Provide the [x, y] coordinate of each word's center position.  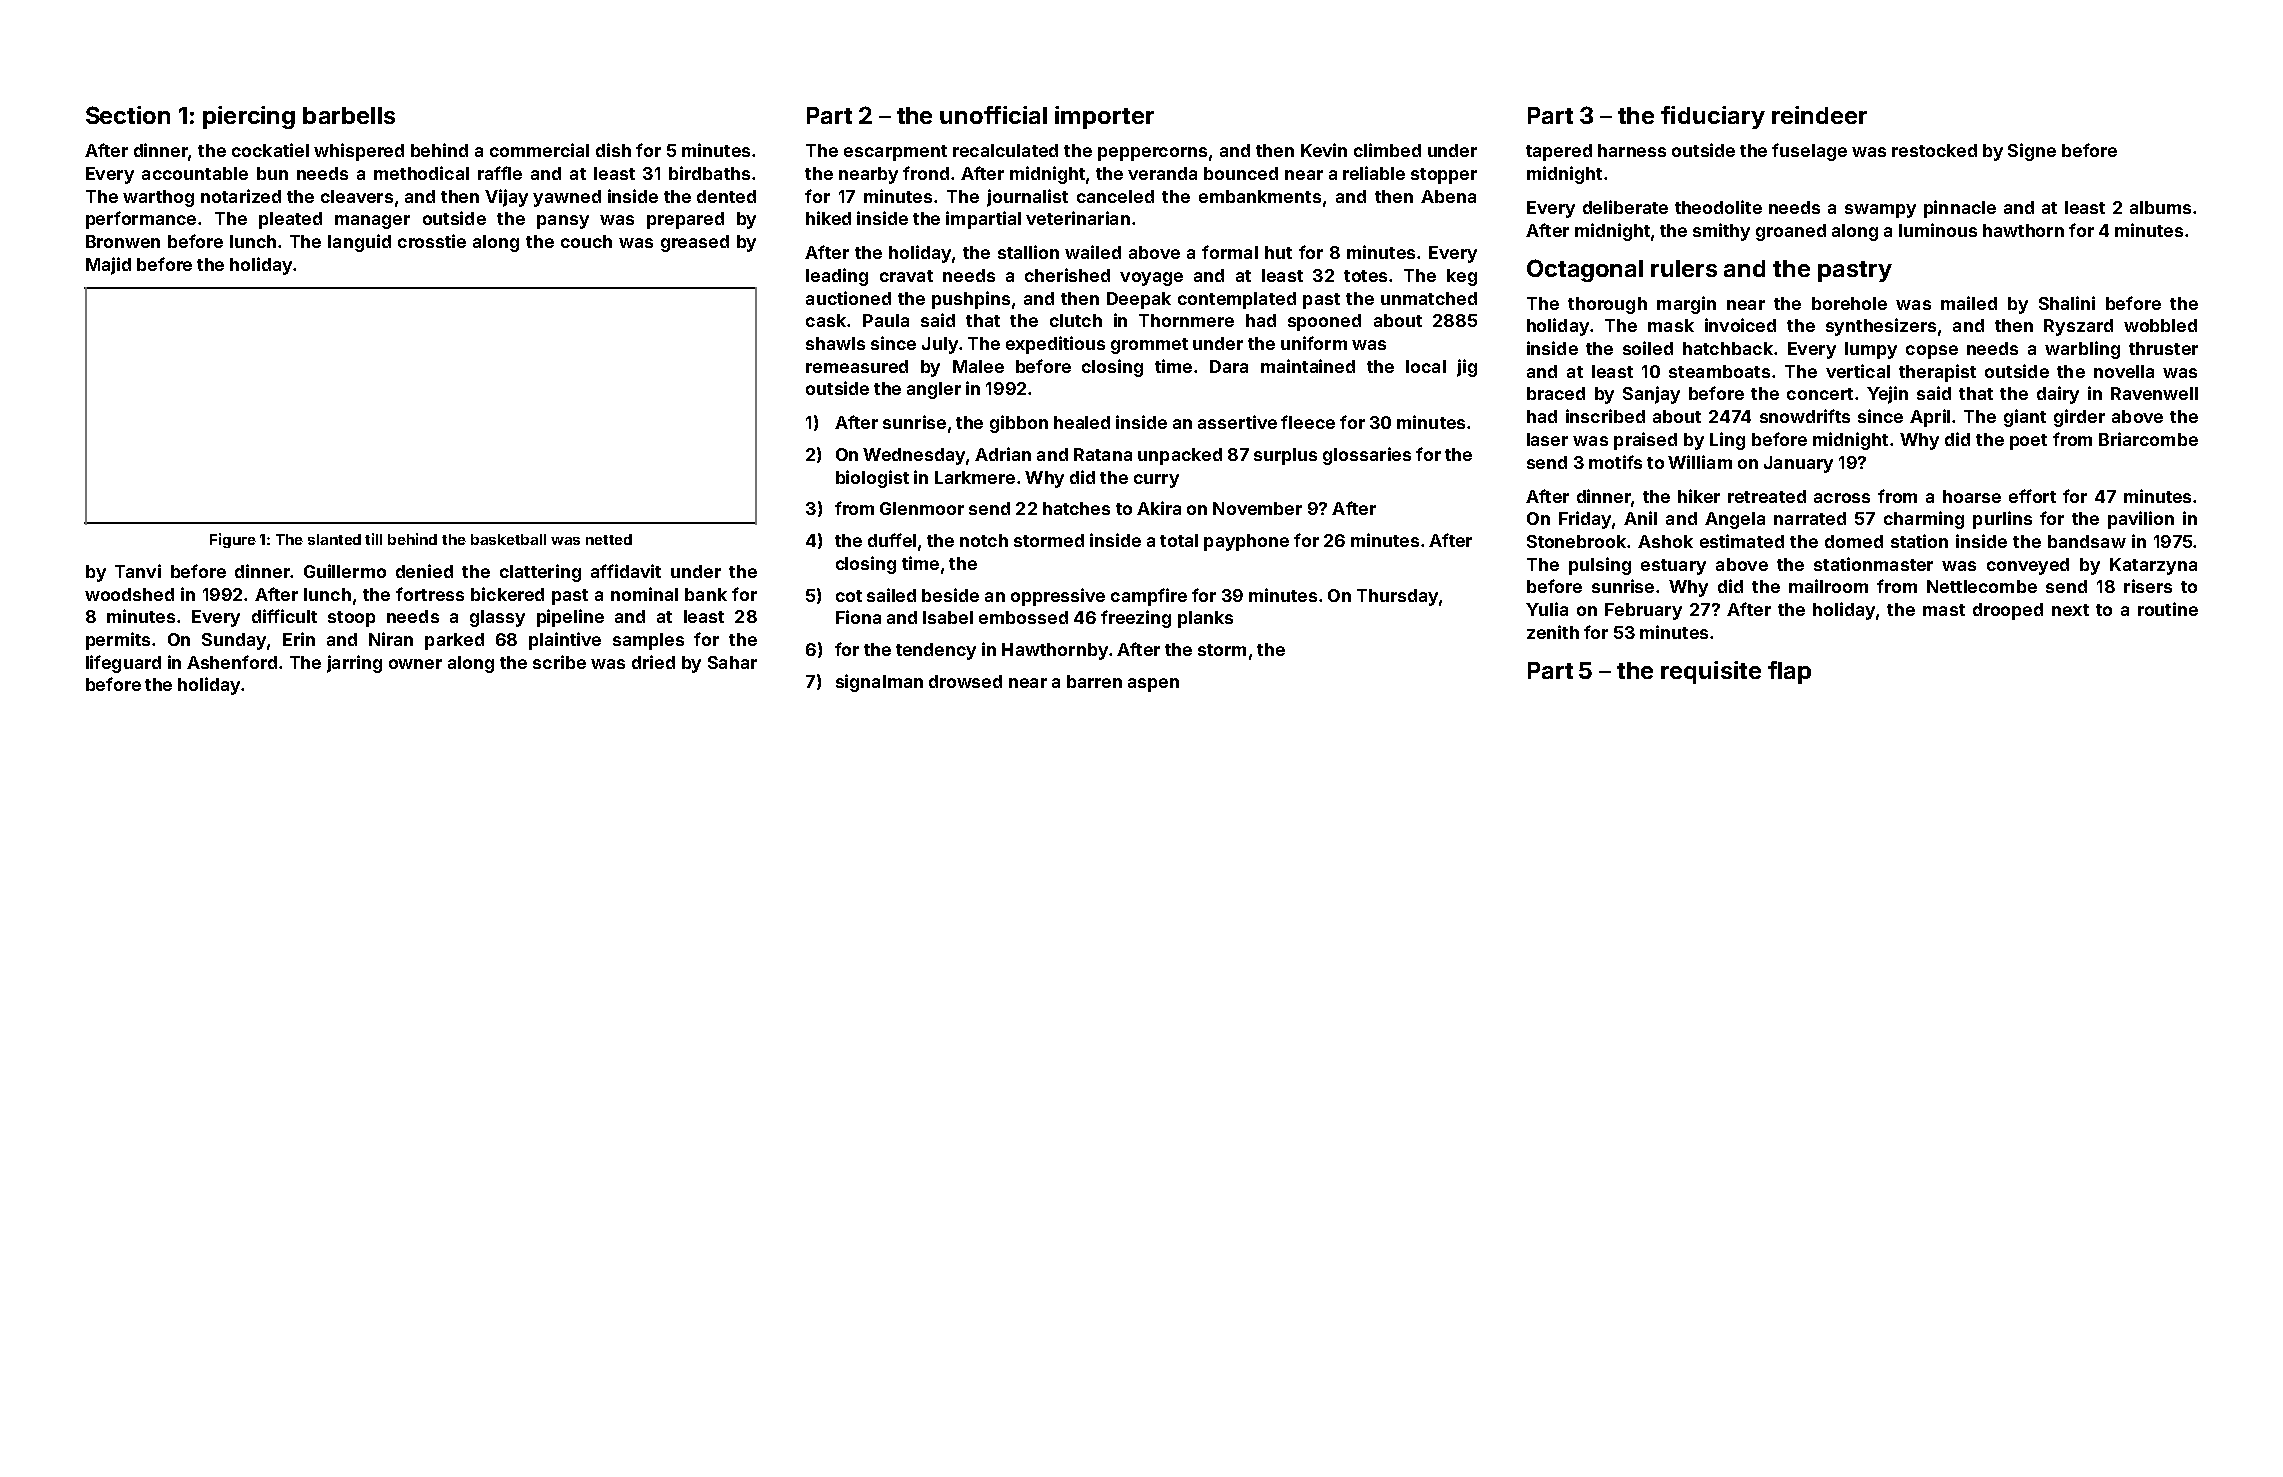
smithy [1721, 232]
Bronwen [123, 241]
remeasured [857, 366]
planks [1205, 619]
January [1798, 464]
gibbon [1019, 424]
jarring [354, 664]
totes [1365, 276]
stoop [351, 619]
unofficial [993, 115]
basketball [508, 539]
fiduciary [1713, 117]
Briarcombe [2148, 439]
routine [2168, 609]
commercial [539, 150]
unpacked [1180, 456]
